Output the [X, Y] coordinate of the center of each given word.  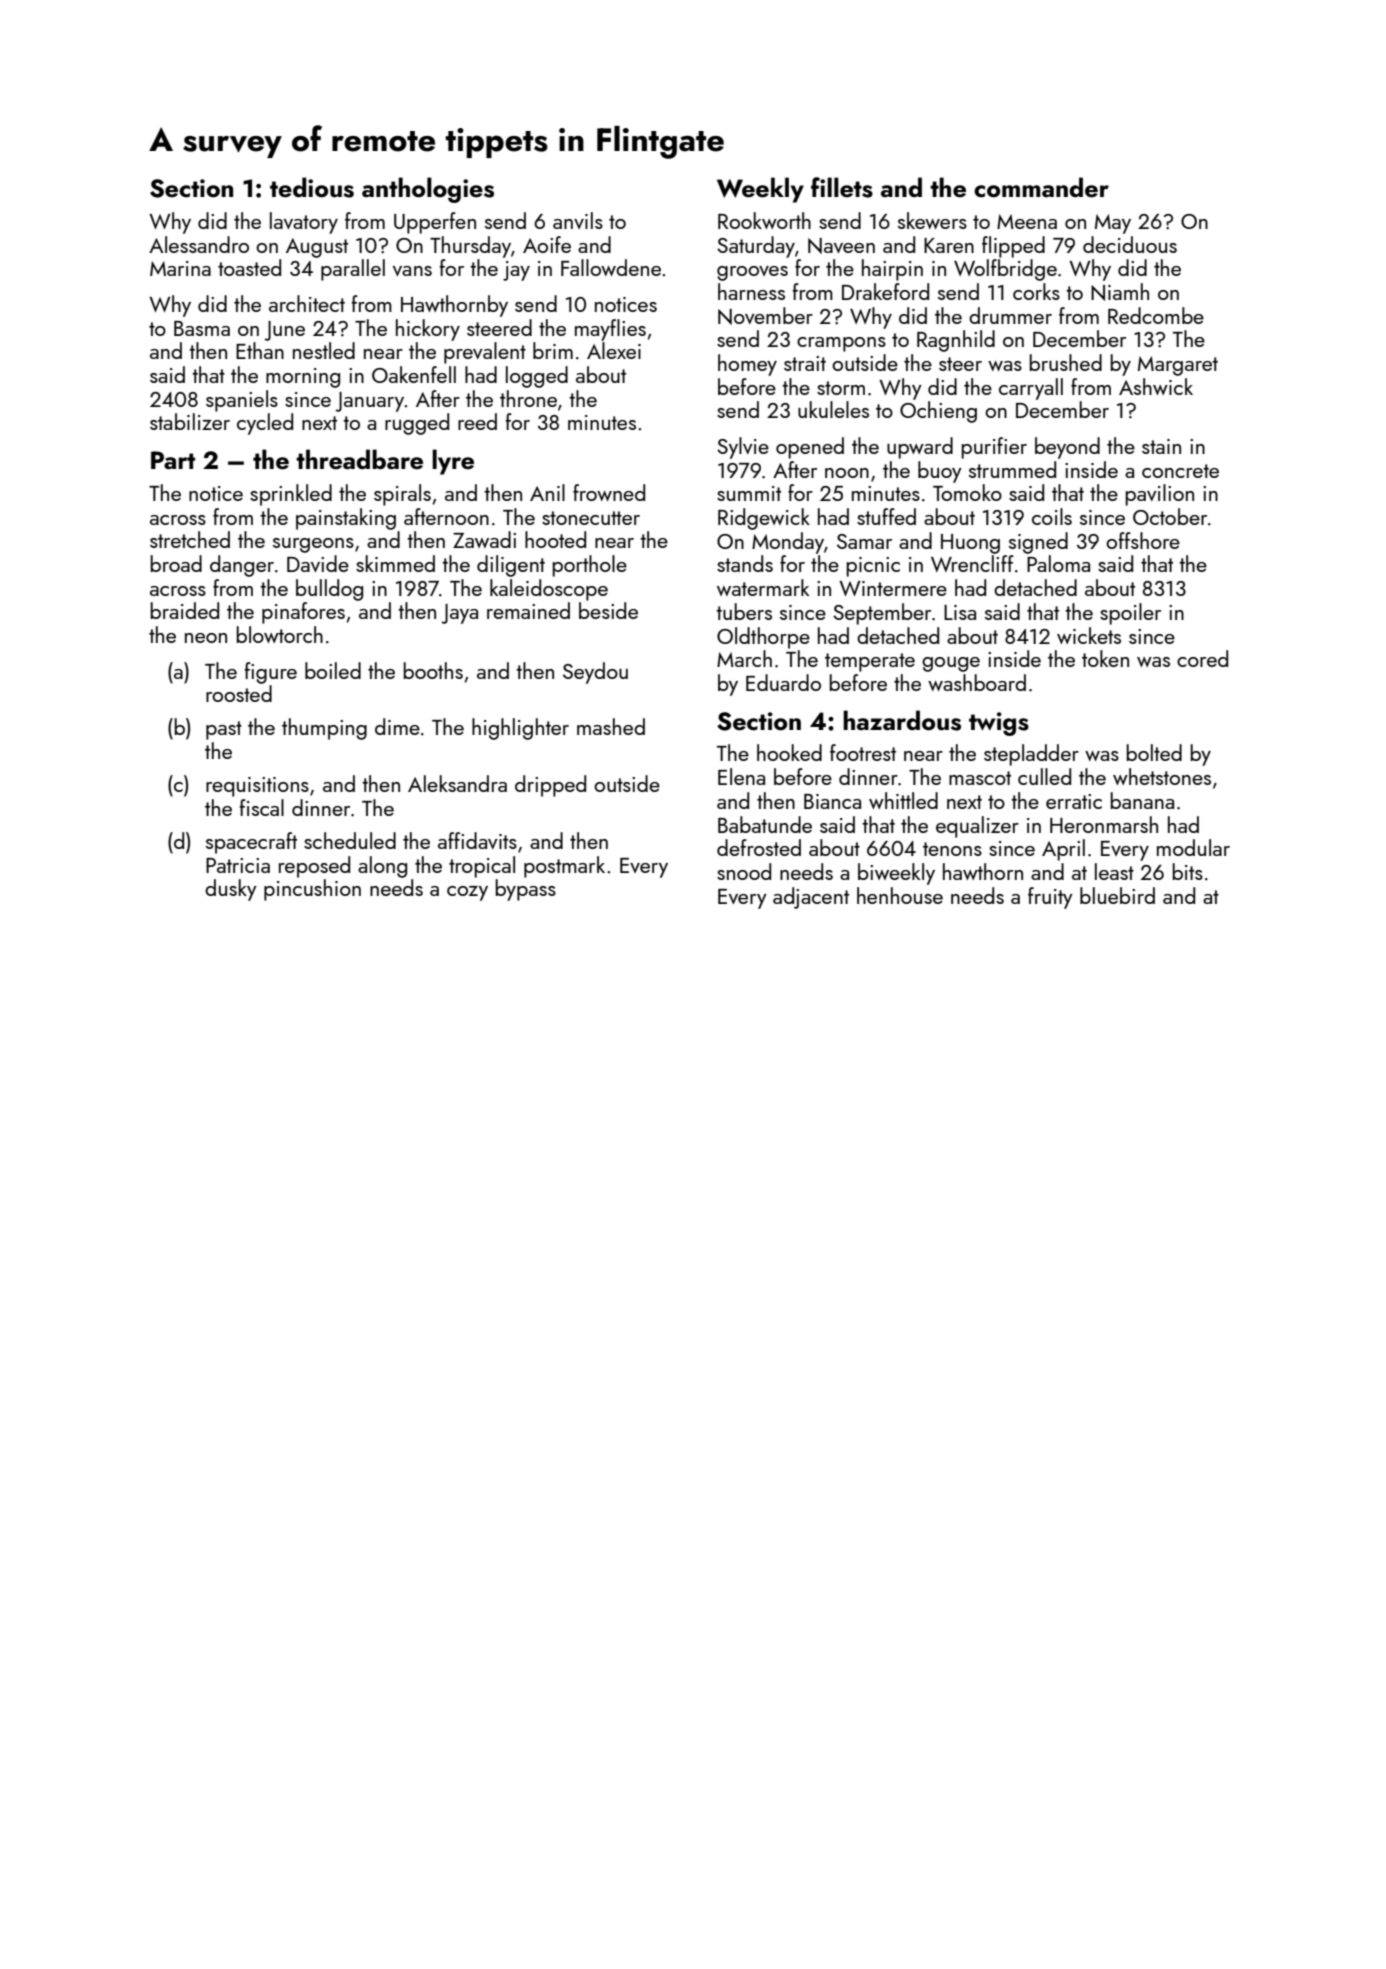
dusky [231, 890]
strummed [1012, 469]
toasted [249, 267]
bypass [525, 890]
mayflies [610, 330]
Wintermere [893, 588]
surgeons [313, 545]
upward [920, 448]
